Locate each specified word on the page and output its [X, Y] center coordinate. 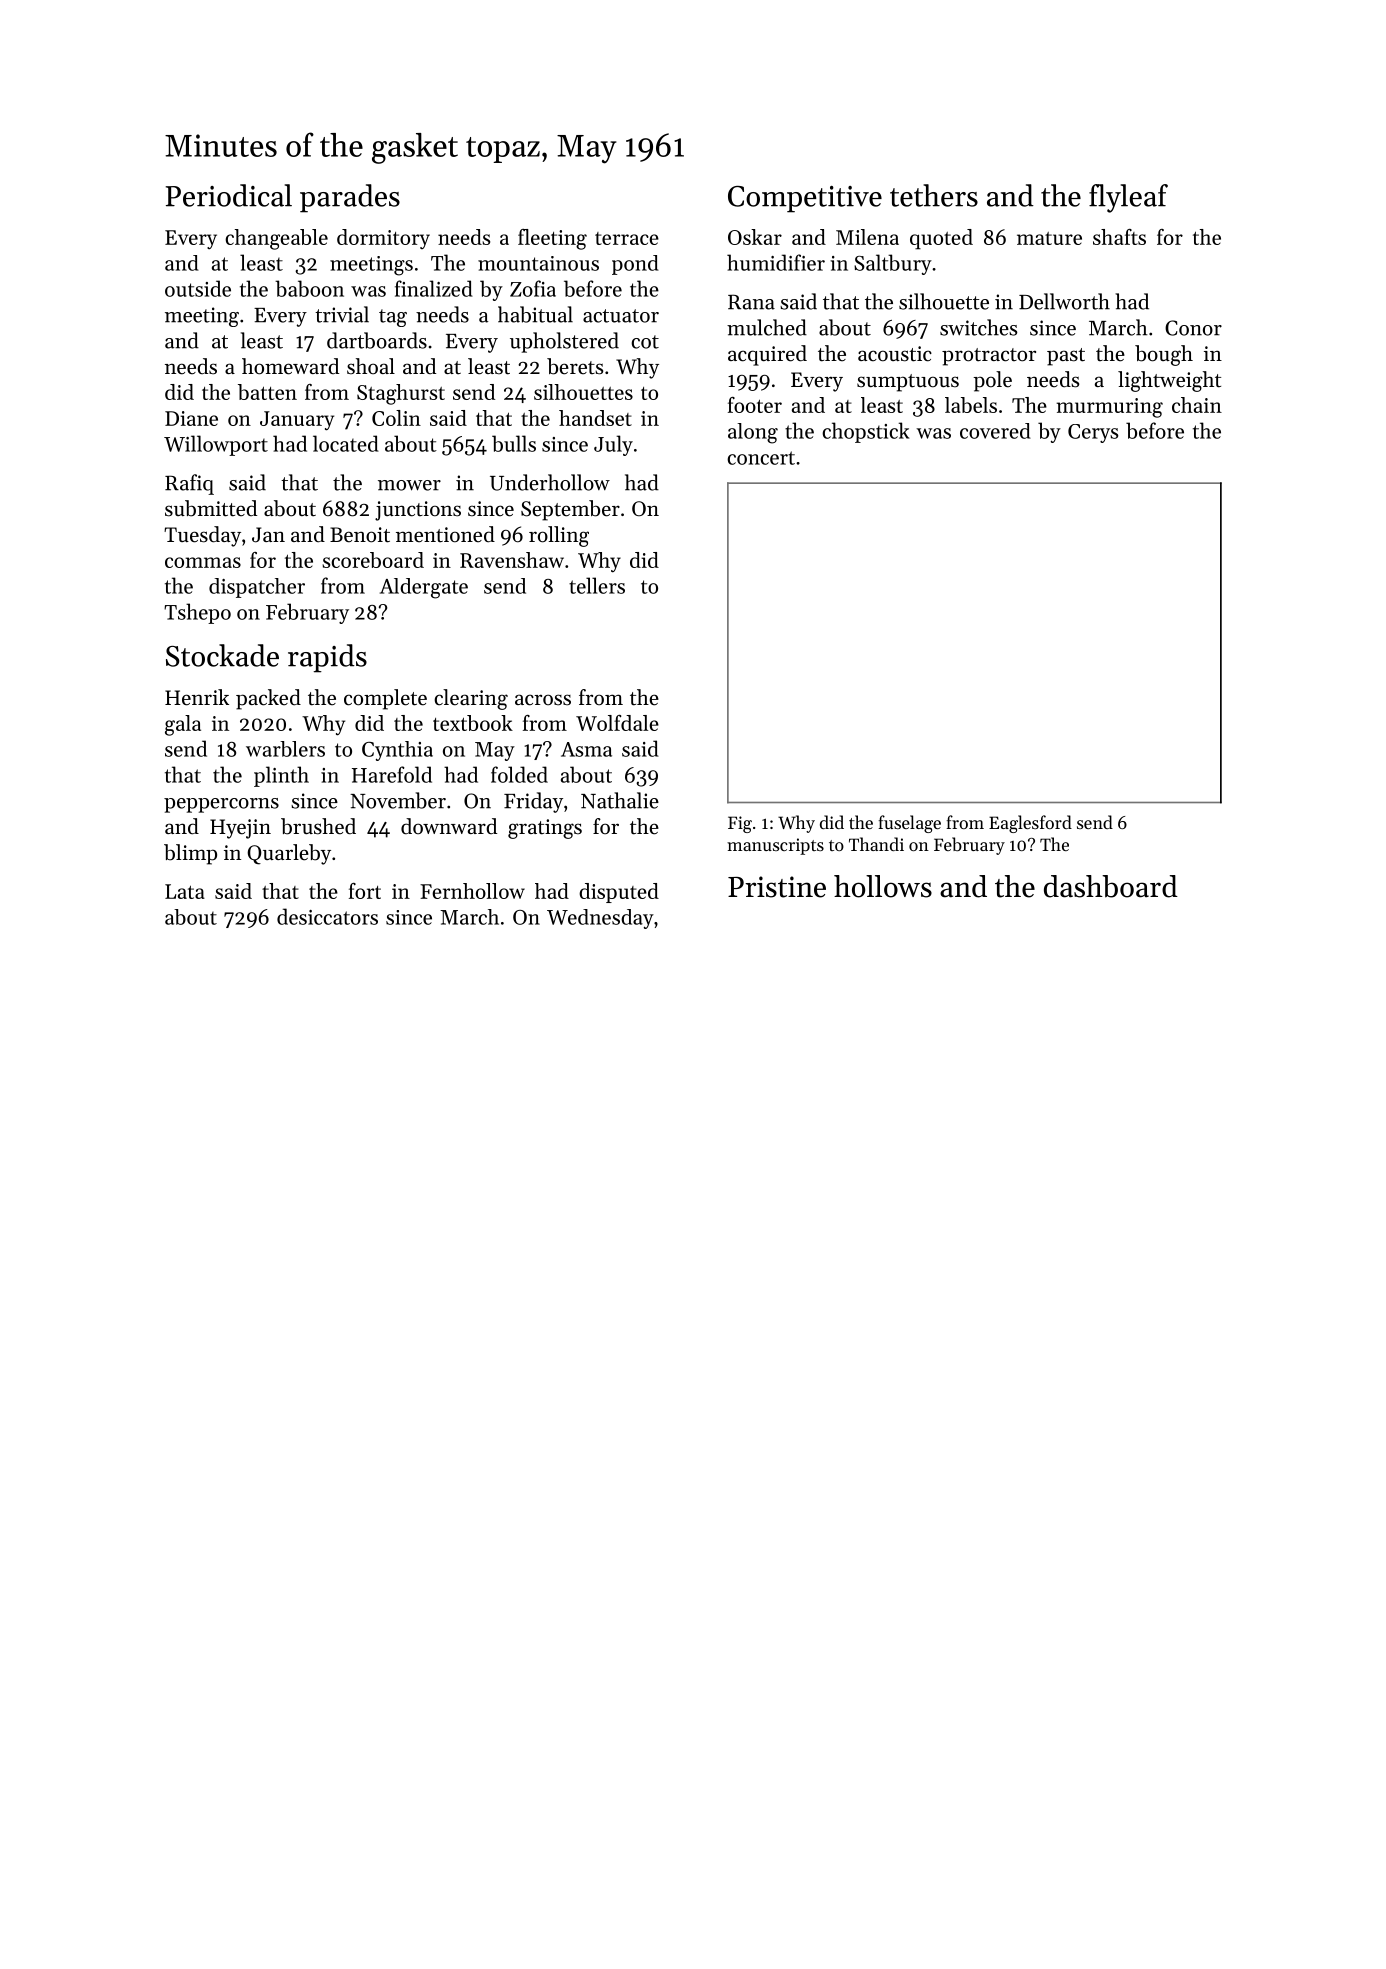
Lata [185, 891]
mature [1049, 238]
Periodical [229, 195]
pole [992, 381]
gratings [545, 829]
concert [761, 458]
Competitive [805, 199]
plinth [281, 776]
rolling [559, 536]
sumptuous [908, 383]
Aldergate [424, 588]
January [297, 421]
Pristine [777, 887]
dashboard [1111, 886]
